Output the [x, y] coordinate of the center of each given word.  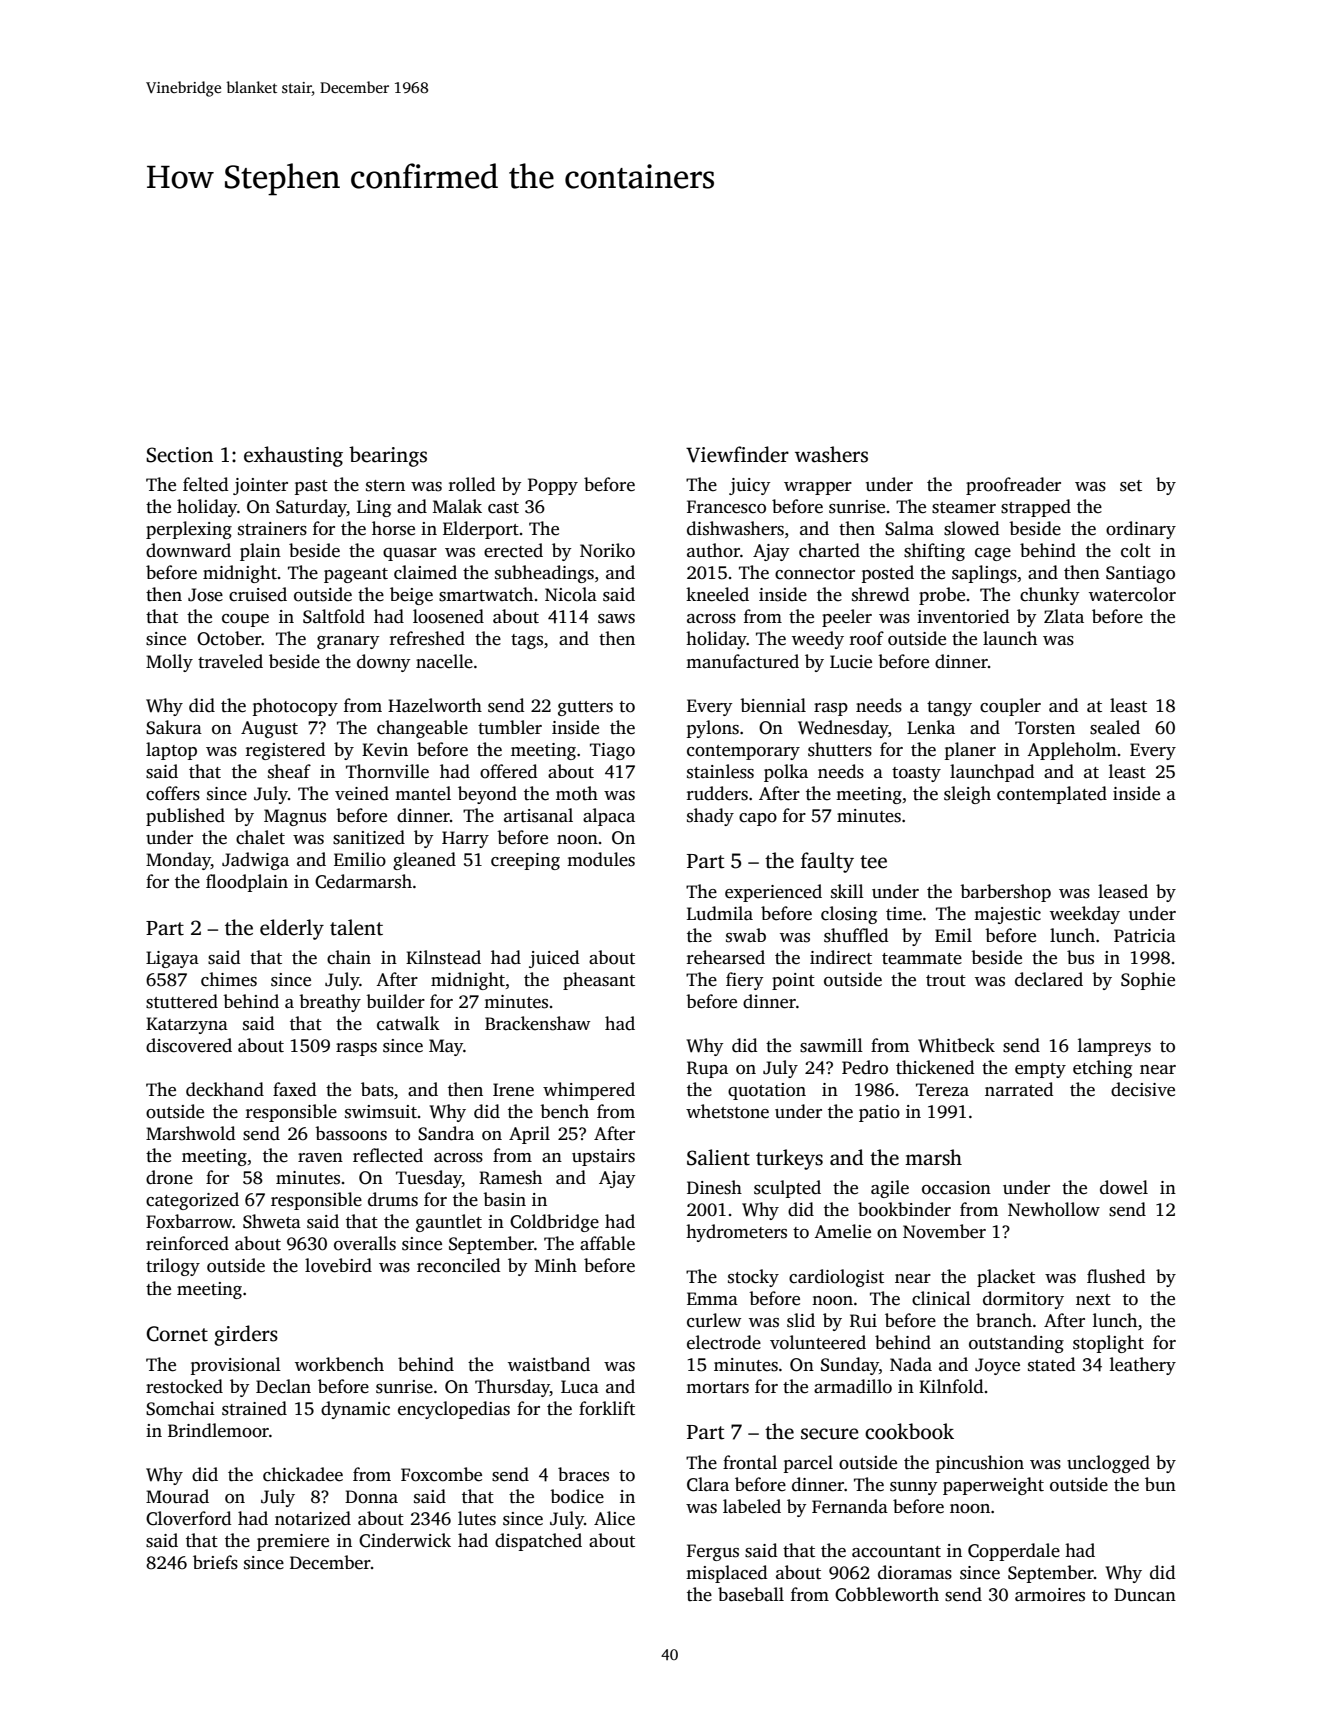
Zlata [1064, 616]
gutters [585, 708]
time [904, 914]
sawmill [831, 1045]
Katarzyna [187, 1025]
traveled [230, 661]
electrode [724, 1342]
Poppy [553, 486]
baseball [751, 1594]
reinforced [187, 1243]
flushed [1116, 1276]
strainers [272, 529]
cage [993, 554]
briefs [215, 1562]
